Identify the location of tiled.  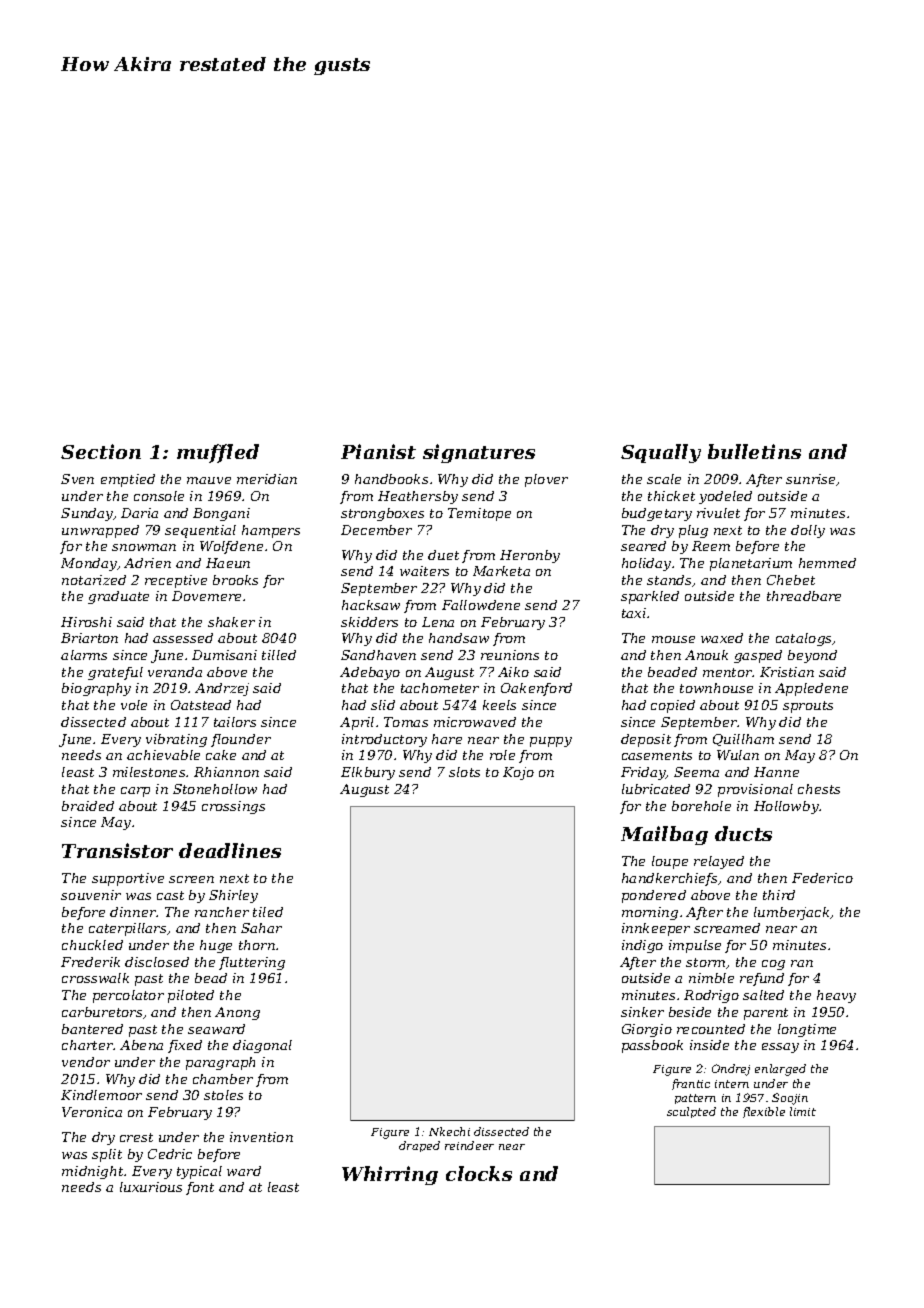
(268, 912).
